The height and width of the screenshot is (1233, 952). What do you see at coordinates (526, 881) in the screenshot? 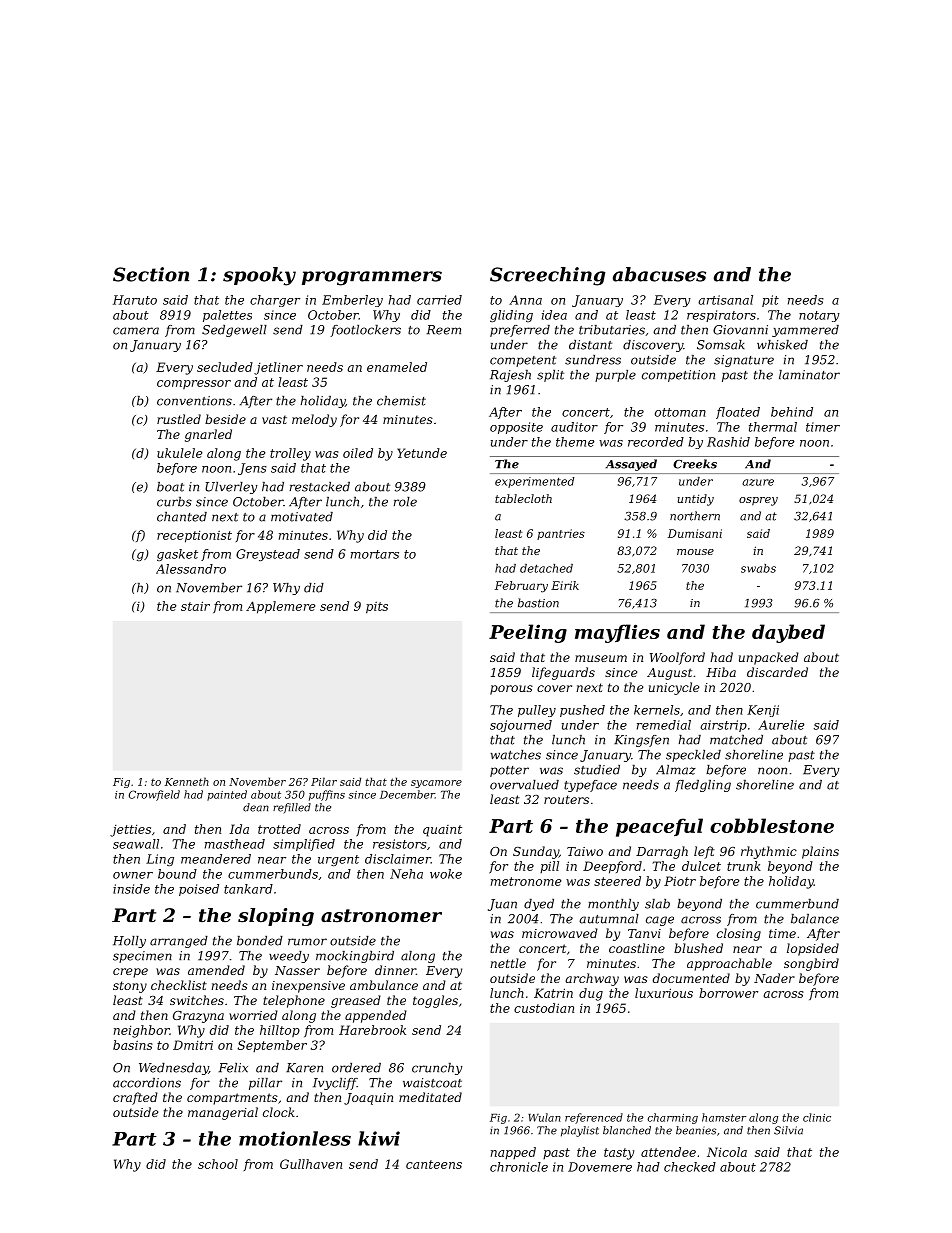
I see `metronome` at bounding box center [526, 881].
